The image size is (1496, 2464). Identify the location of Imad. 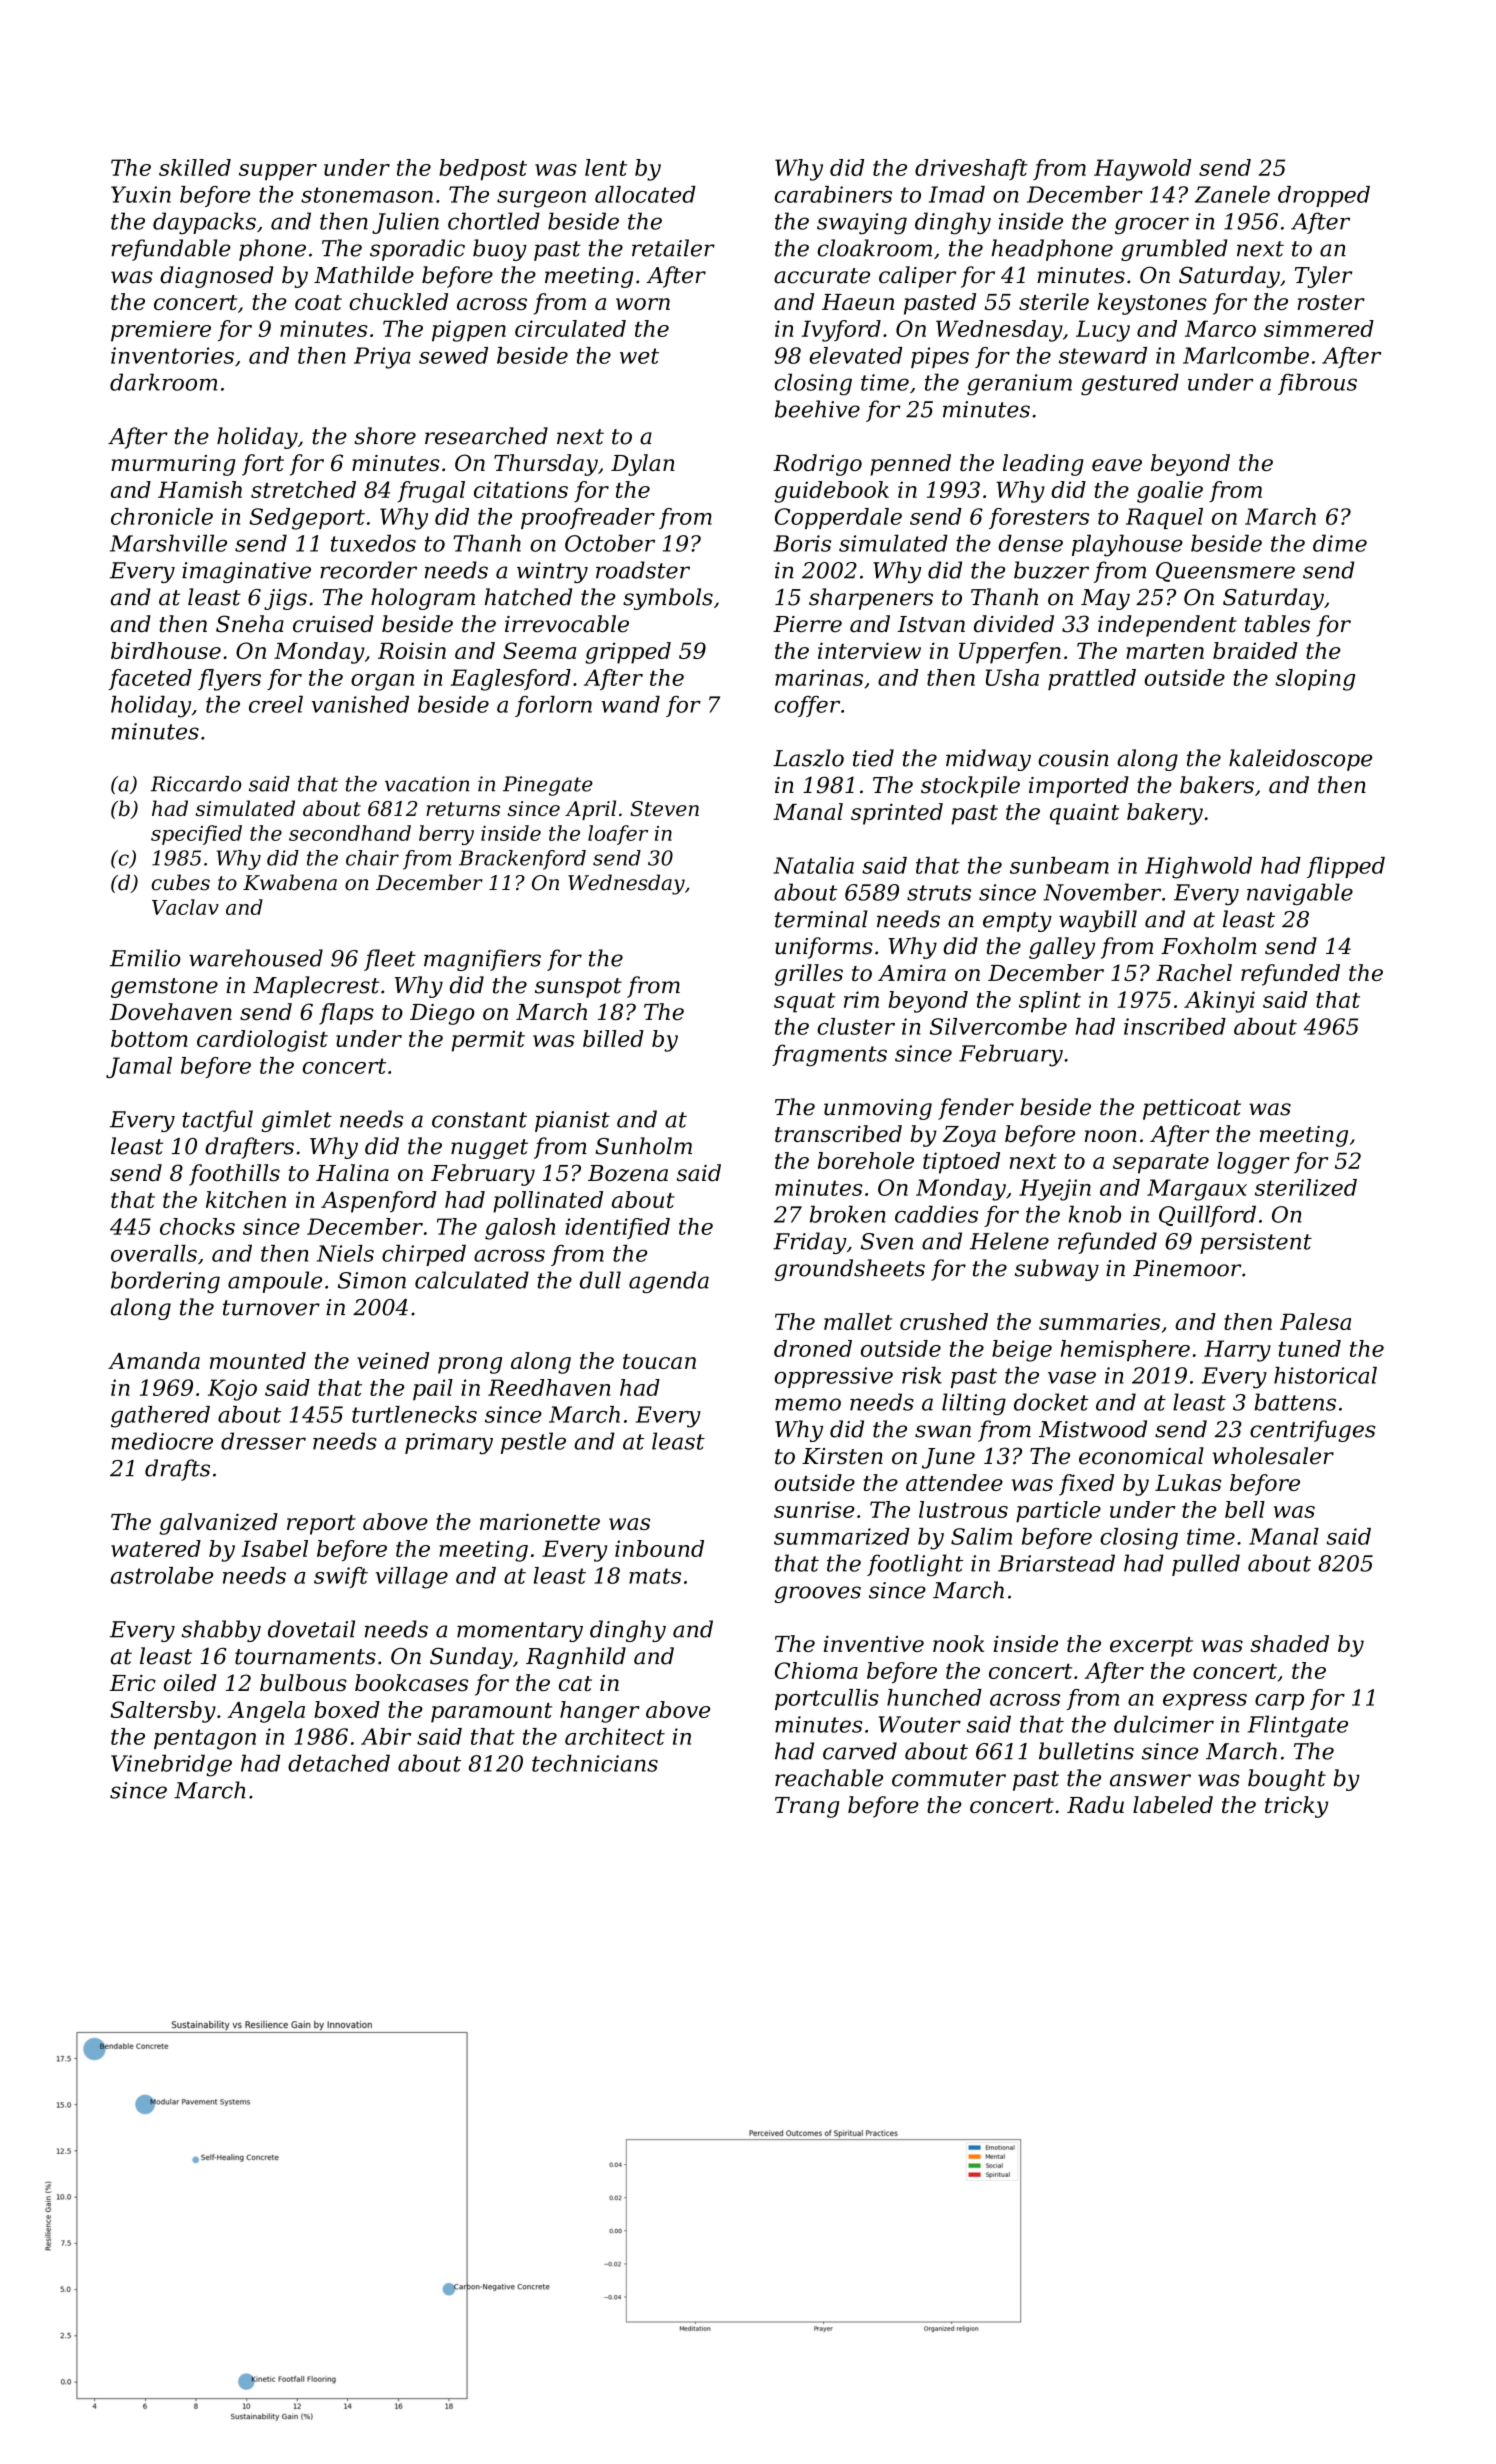
(957, 194).
